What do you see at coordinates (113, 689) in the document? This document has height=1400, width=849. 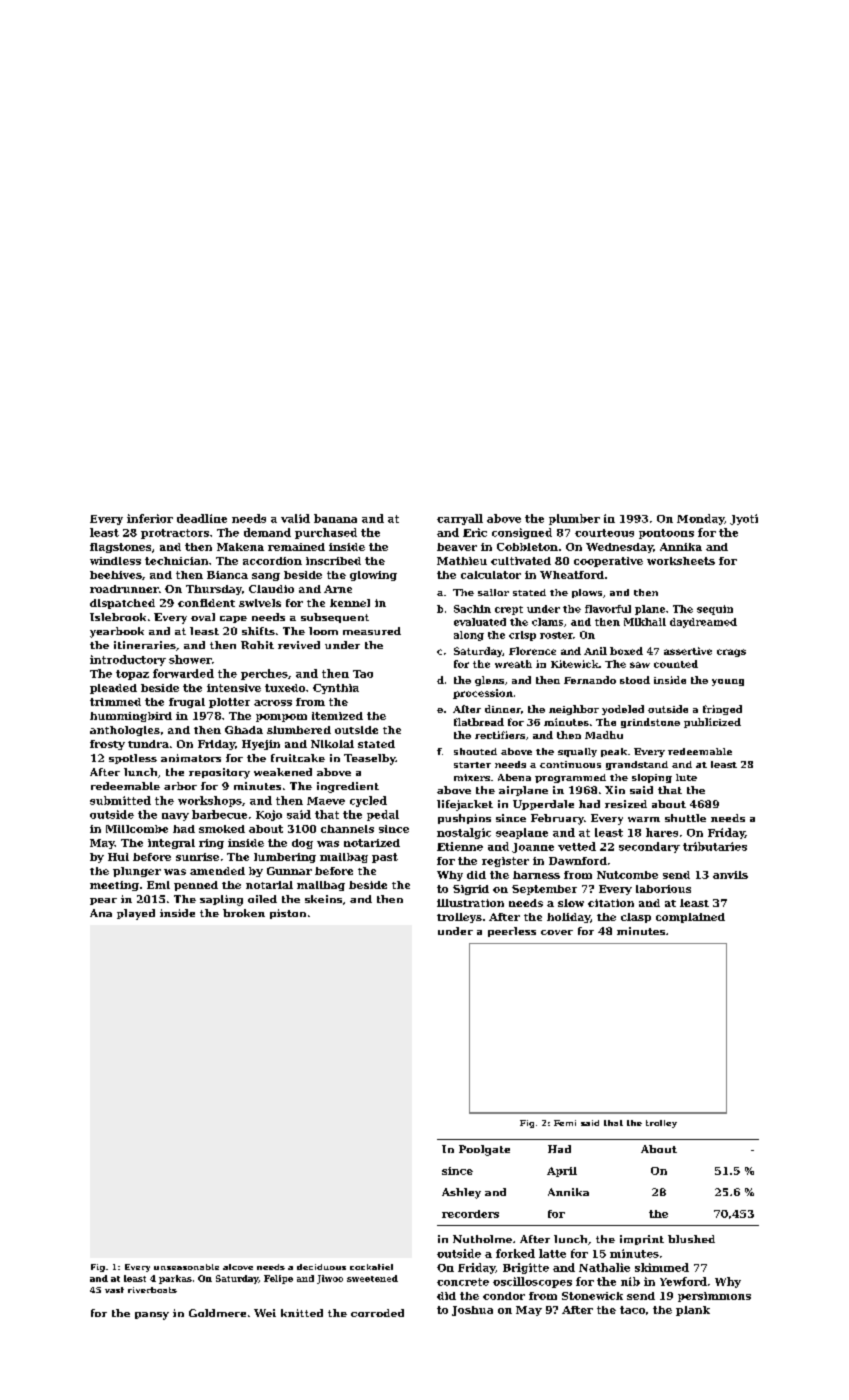 I see `pleaded` at bounding box center [113, 689].
